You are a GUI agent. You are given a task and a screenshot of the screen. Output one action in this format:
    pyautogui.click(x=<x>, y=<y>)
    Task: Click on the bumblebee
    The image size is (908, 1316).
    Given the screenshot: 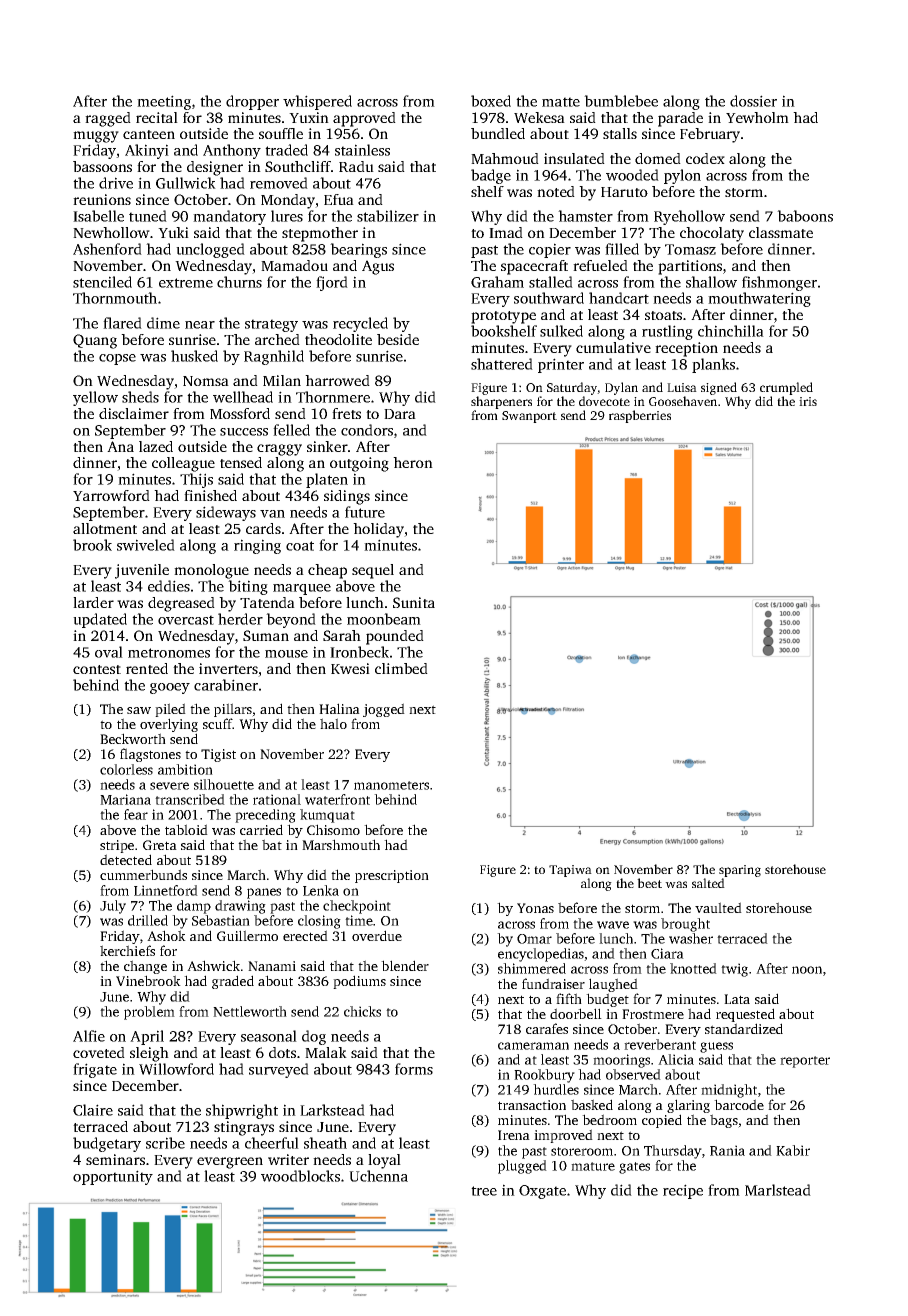 What is the action you would take?
    pyautogui.click(x=621, y=101)
